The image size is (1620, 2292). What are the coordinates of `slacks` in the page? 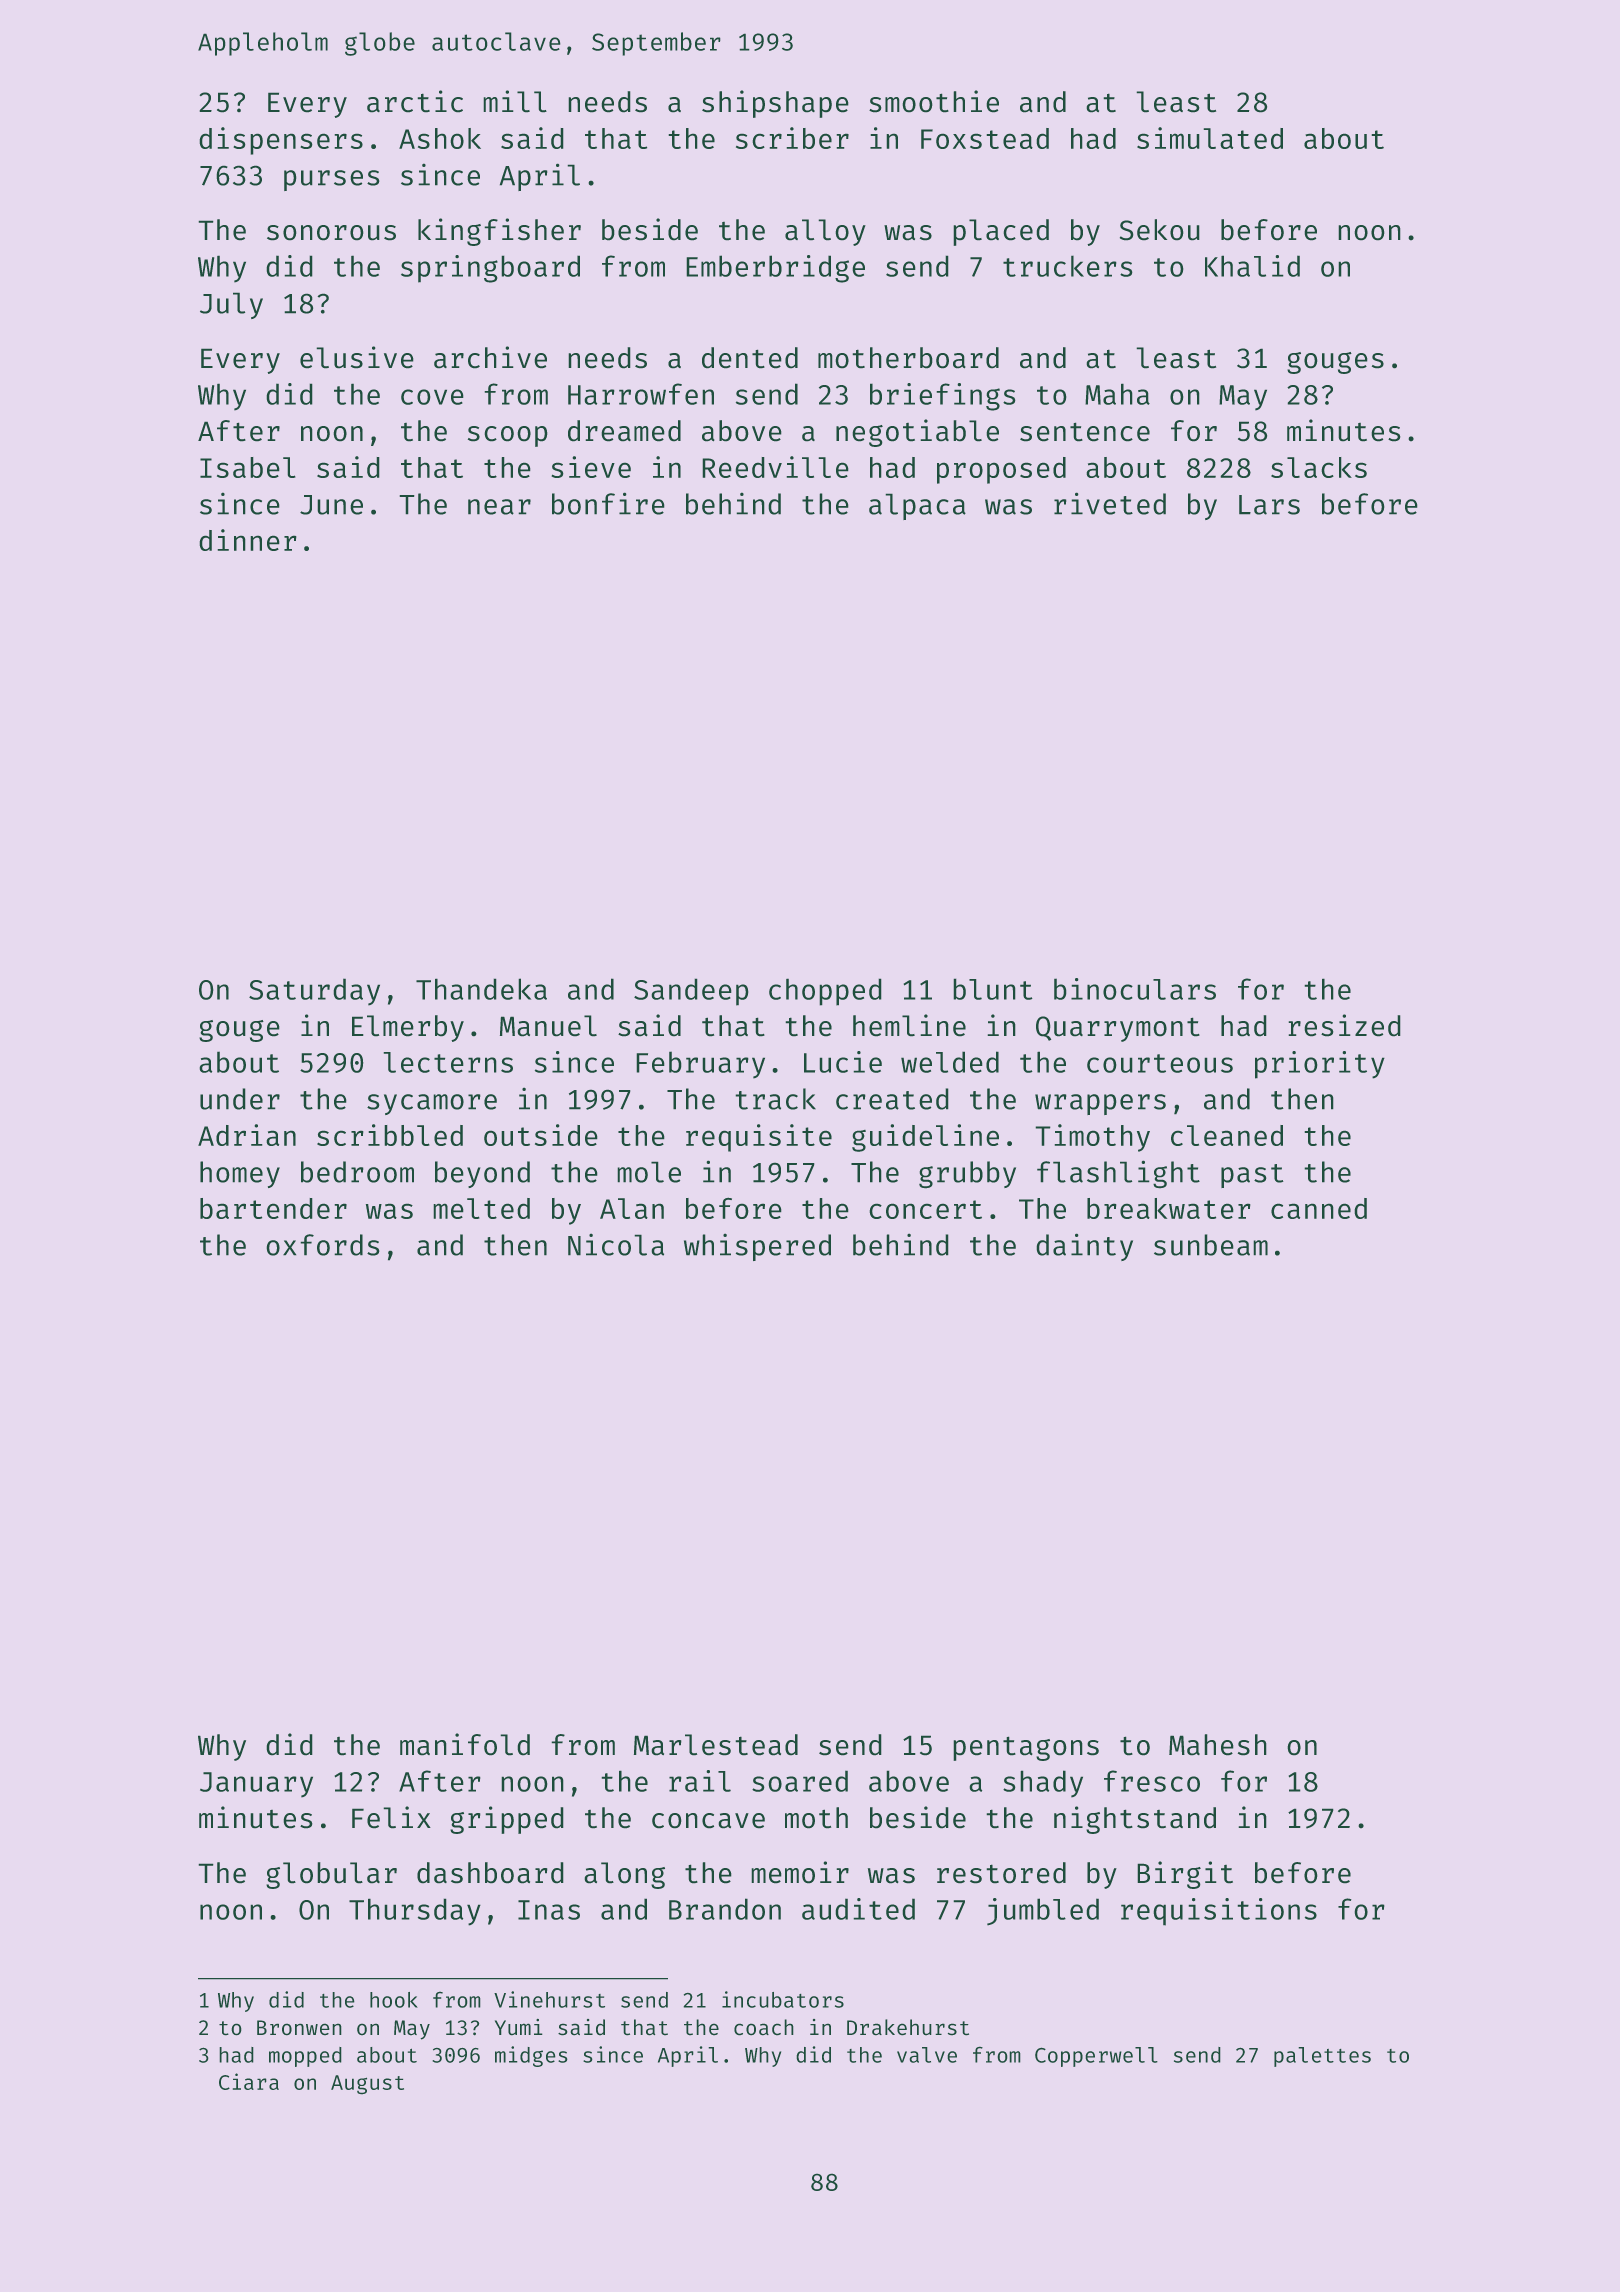 It's located at (1319, 467).
